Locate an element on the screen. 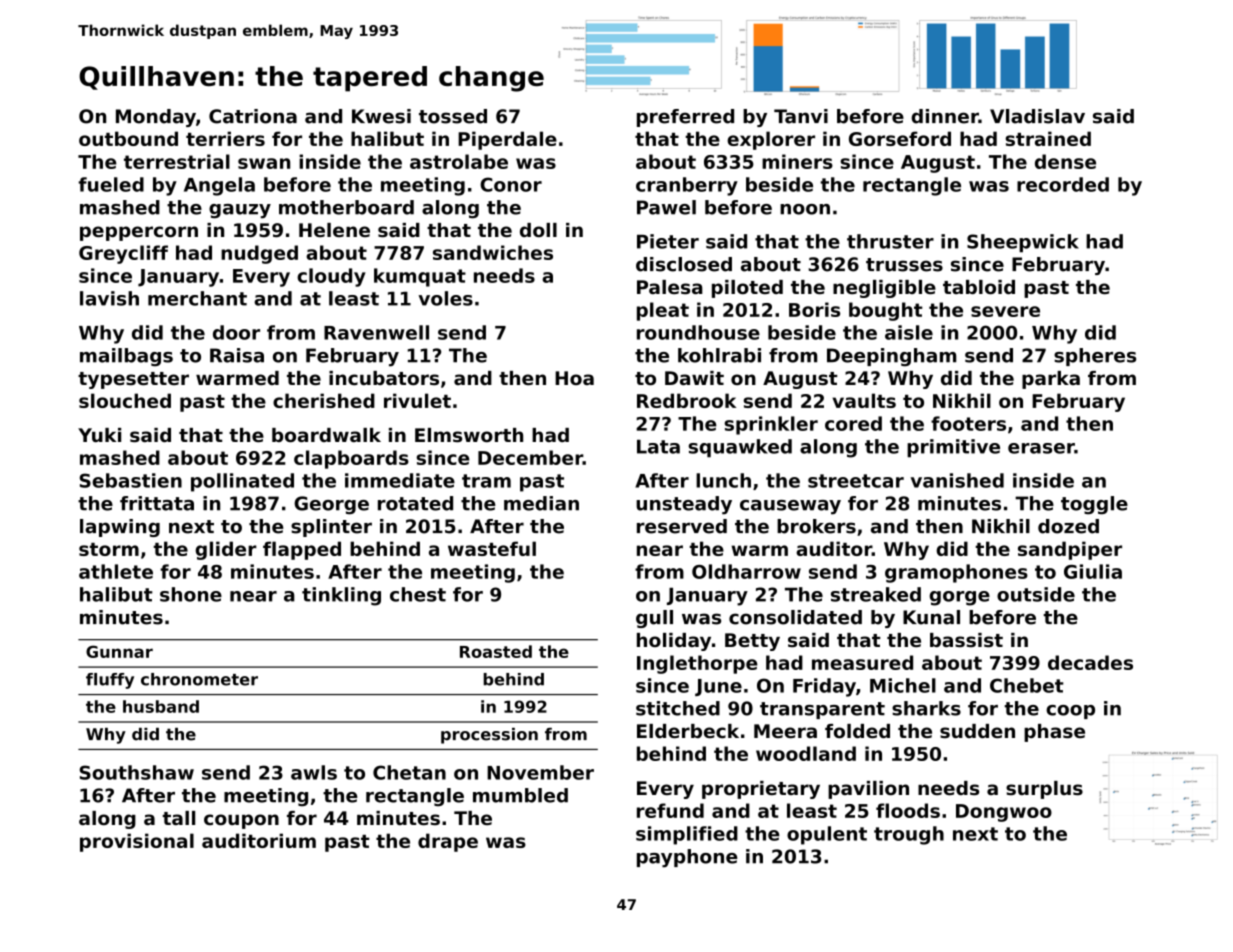 Image resolution: width=1233 pixels, height=952 pixels. outbound is located at coordinates (128, 138).
